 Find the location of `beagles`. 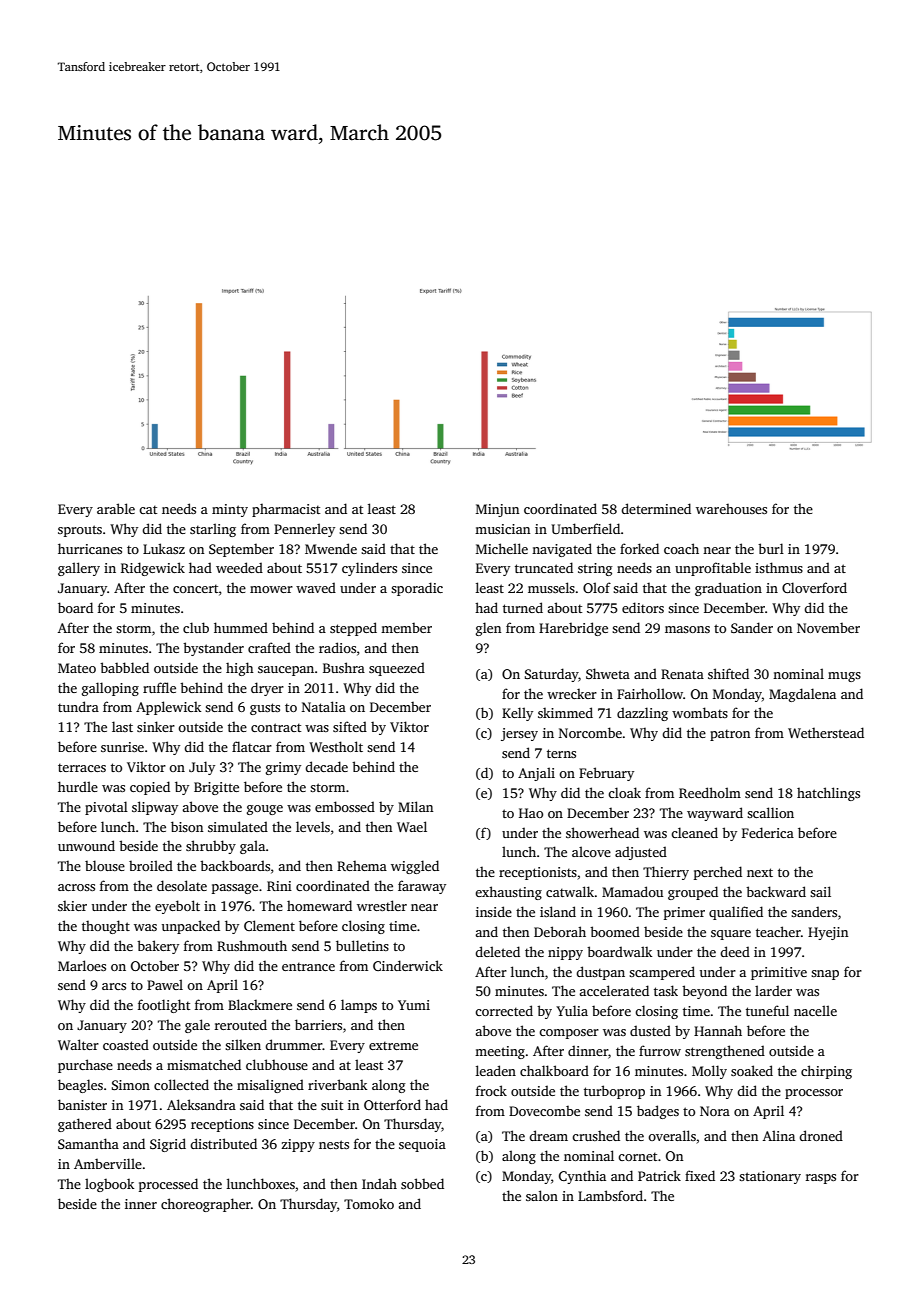

beagles is located at coordinates (80, 1086).
